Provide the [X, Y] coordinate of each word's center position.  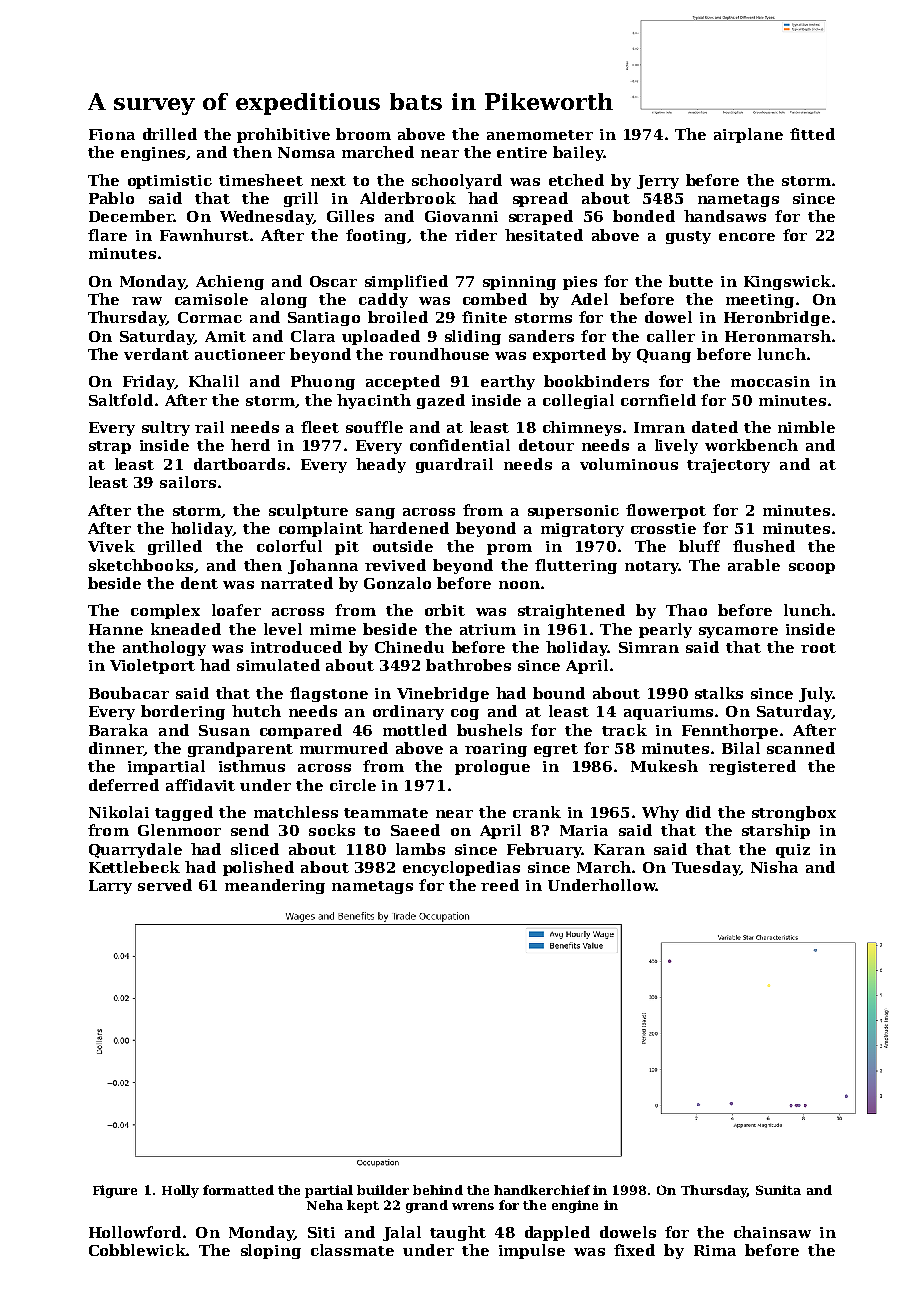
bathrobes [468, 665]
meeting [760, 301]
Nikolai [119, 812]
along [284, 300]
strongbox [794, 813]
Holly [180, 1191]
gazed [441, 401]
